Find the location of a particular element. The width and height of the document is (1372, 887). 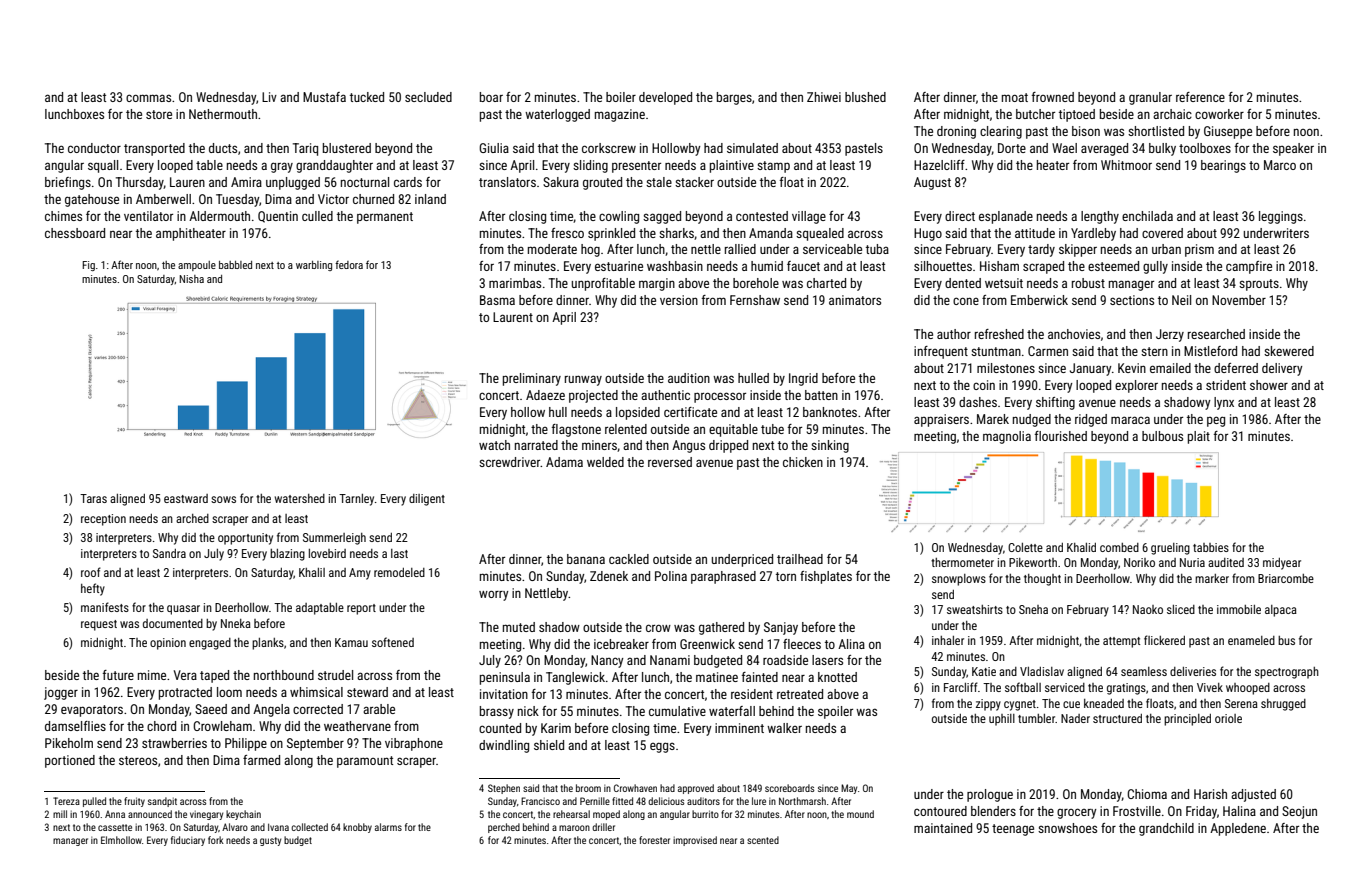

Jerzy is located at coordinates (1170, 335).
